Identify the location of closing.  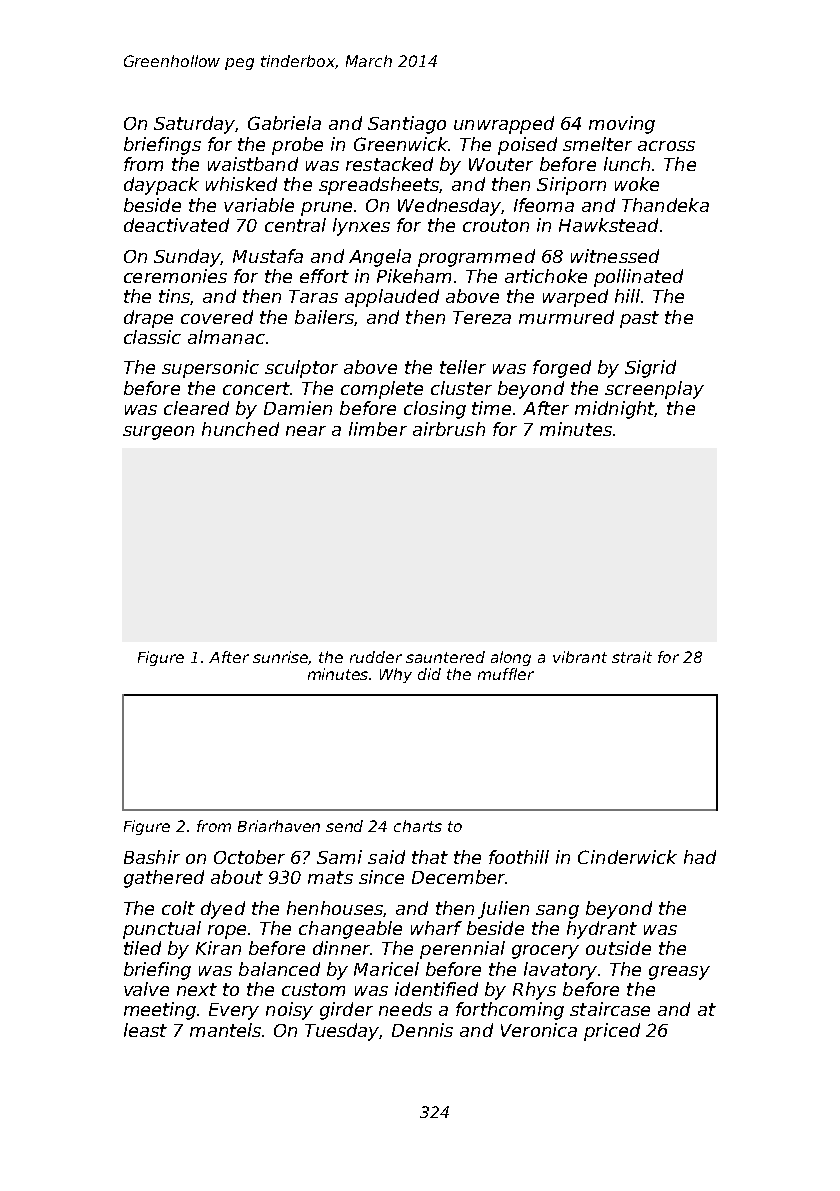
(435, 410).
